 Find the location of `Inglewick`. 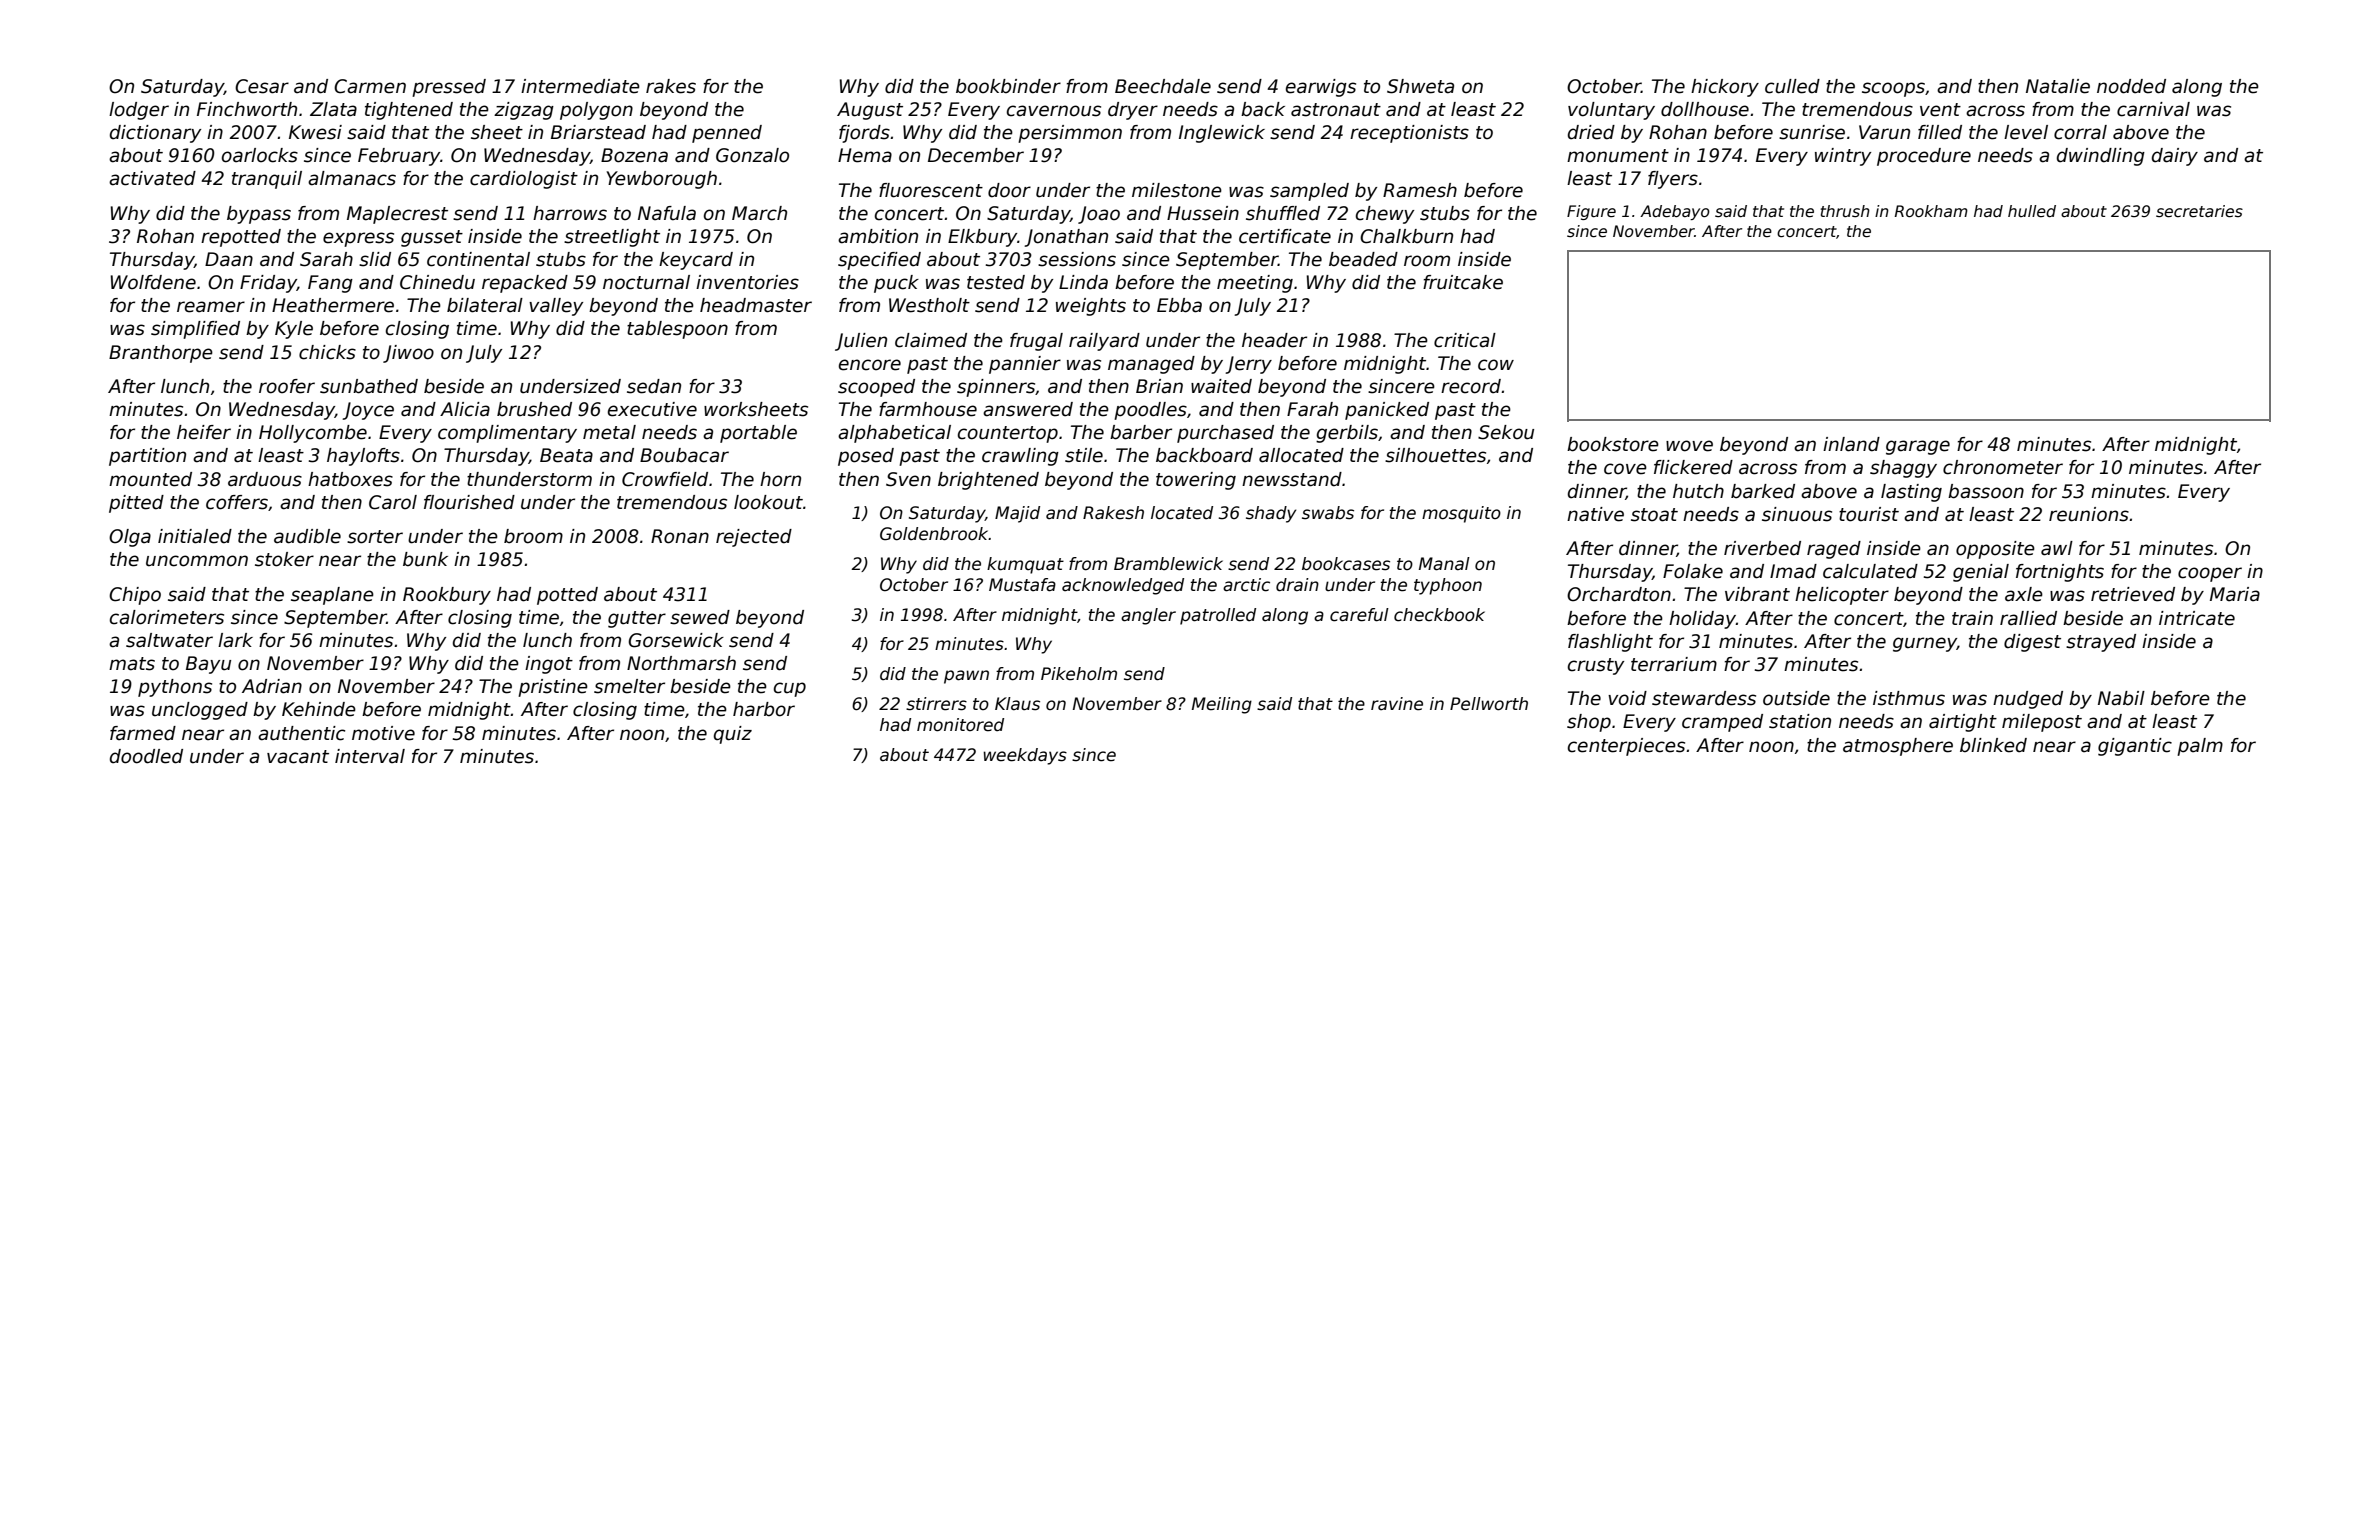

Inglewick is located at coordinates (1222, 134).
